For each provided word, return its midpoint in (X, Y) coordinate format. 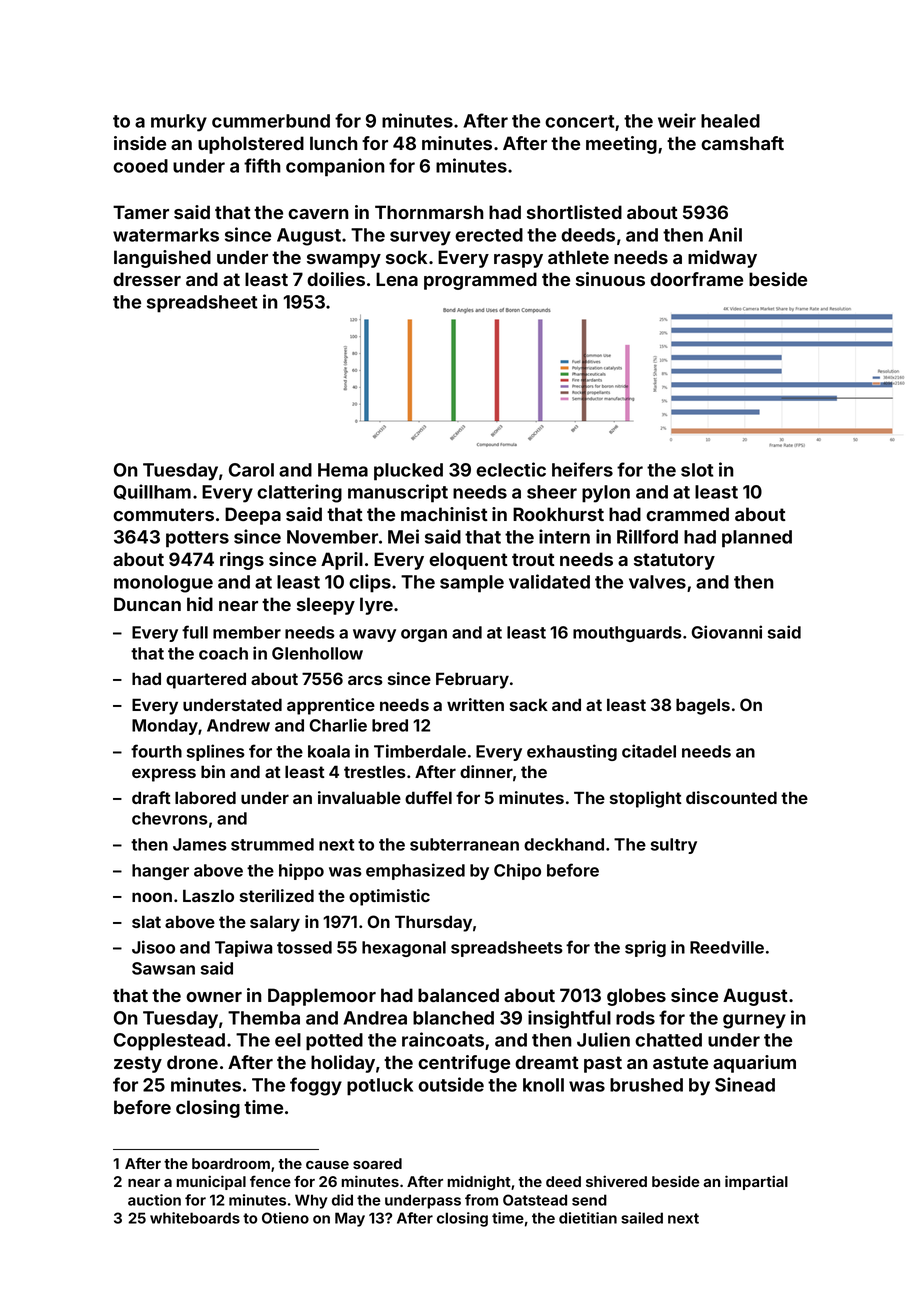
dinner (486, 771)
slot (697, 470)
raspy (518, 261)
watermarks (166, 235)
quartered (206, 680)
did (342, 1200)
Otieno (285, 1218)
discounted (731, 797)
